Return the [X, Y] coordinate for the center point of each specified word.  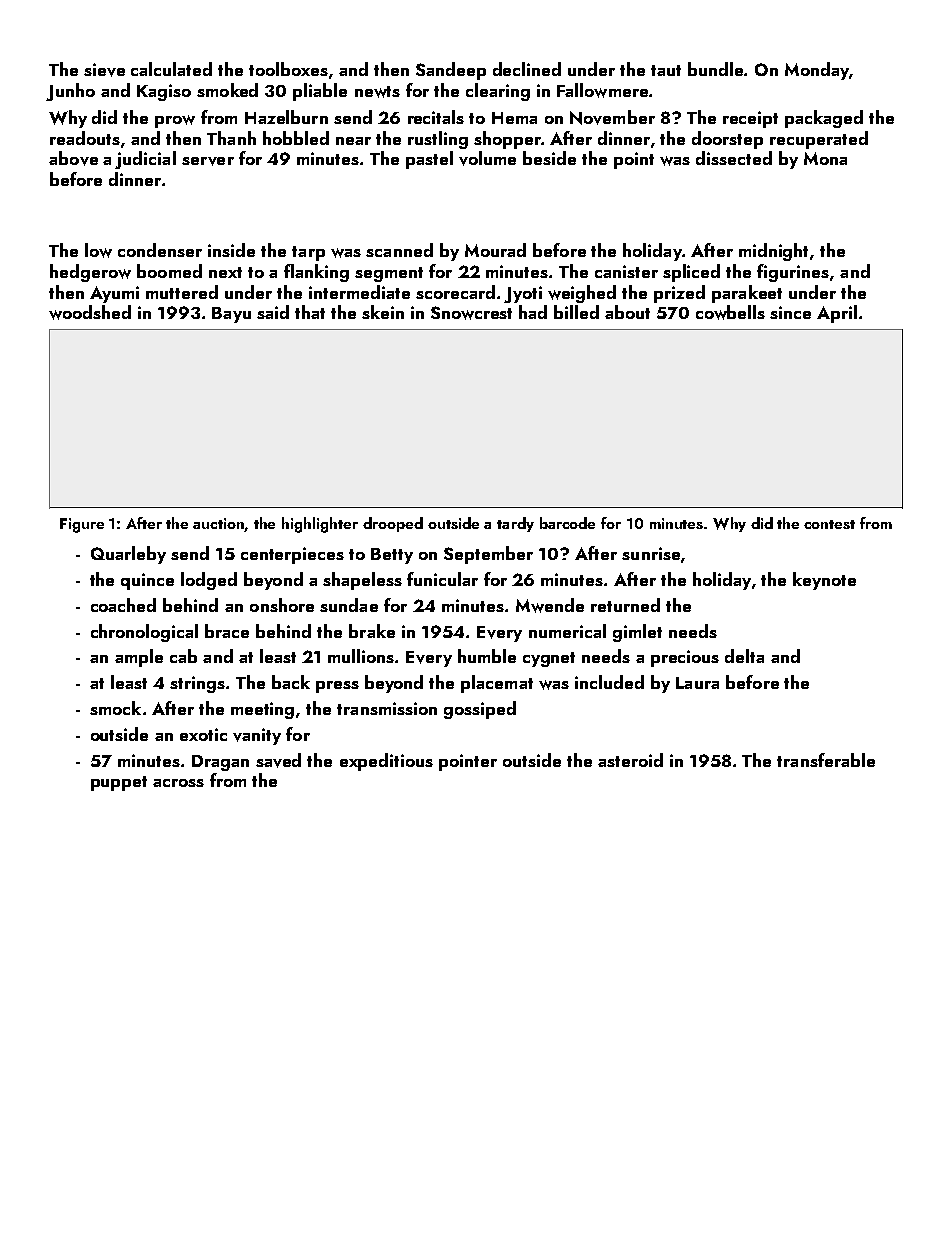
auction [218, 523]
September [488, 555]
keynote [824, 581]
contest [829, 524]
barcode [567, 523]
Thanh [231, 138]
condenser [160, 250]
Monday [817, 71]
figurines [793, 273]
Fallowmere [602, 90]
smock [115, 708]
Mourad [495, 250]
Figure [82, 525]
